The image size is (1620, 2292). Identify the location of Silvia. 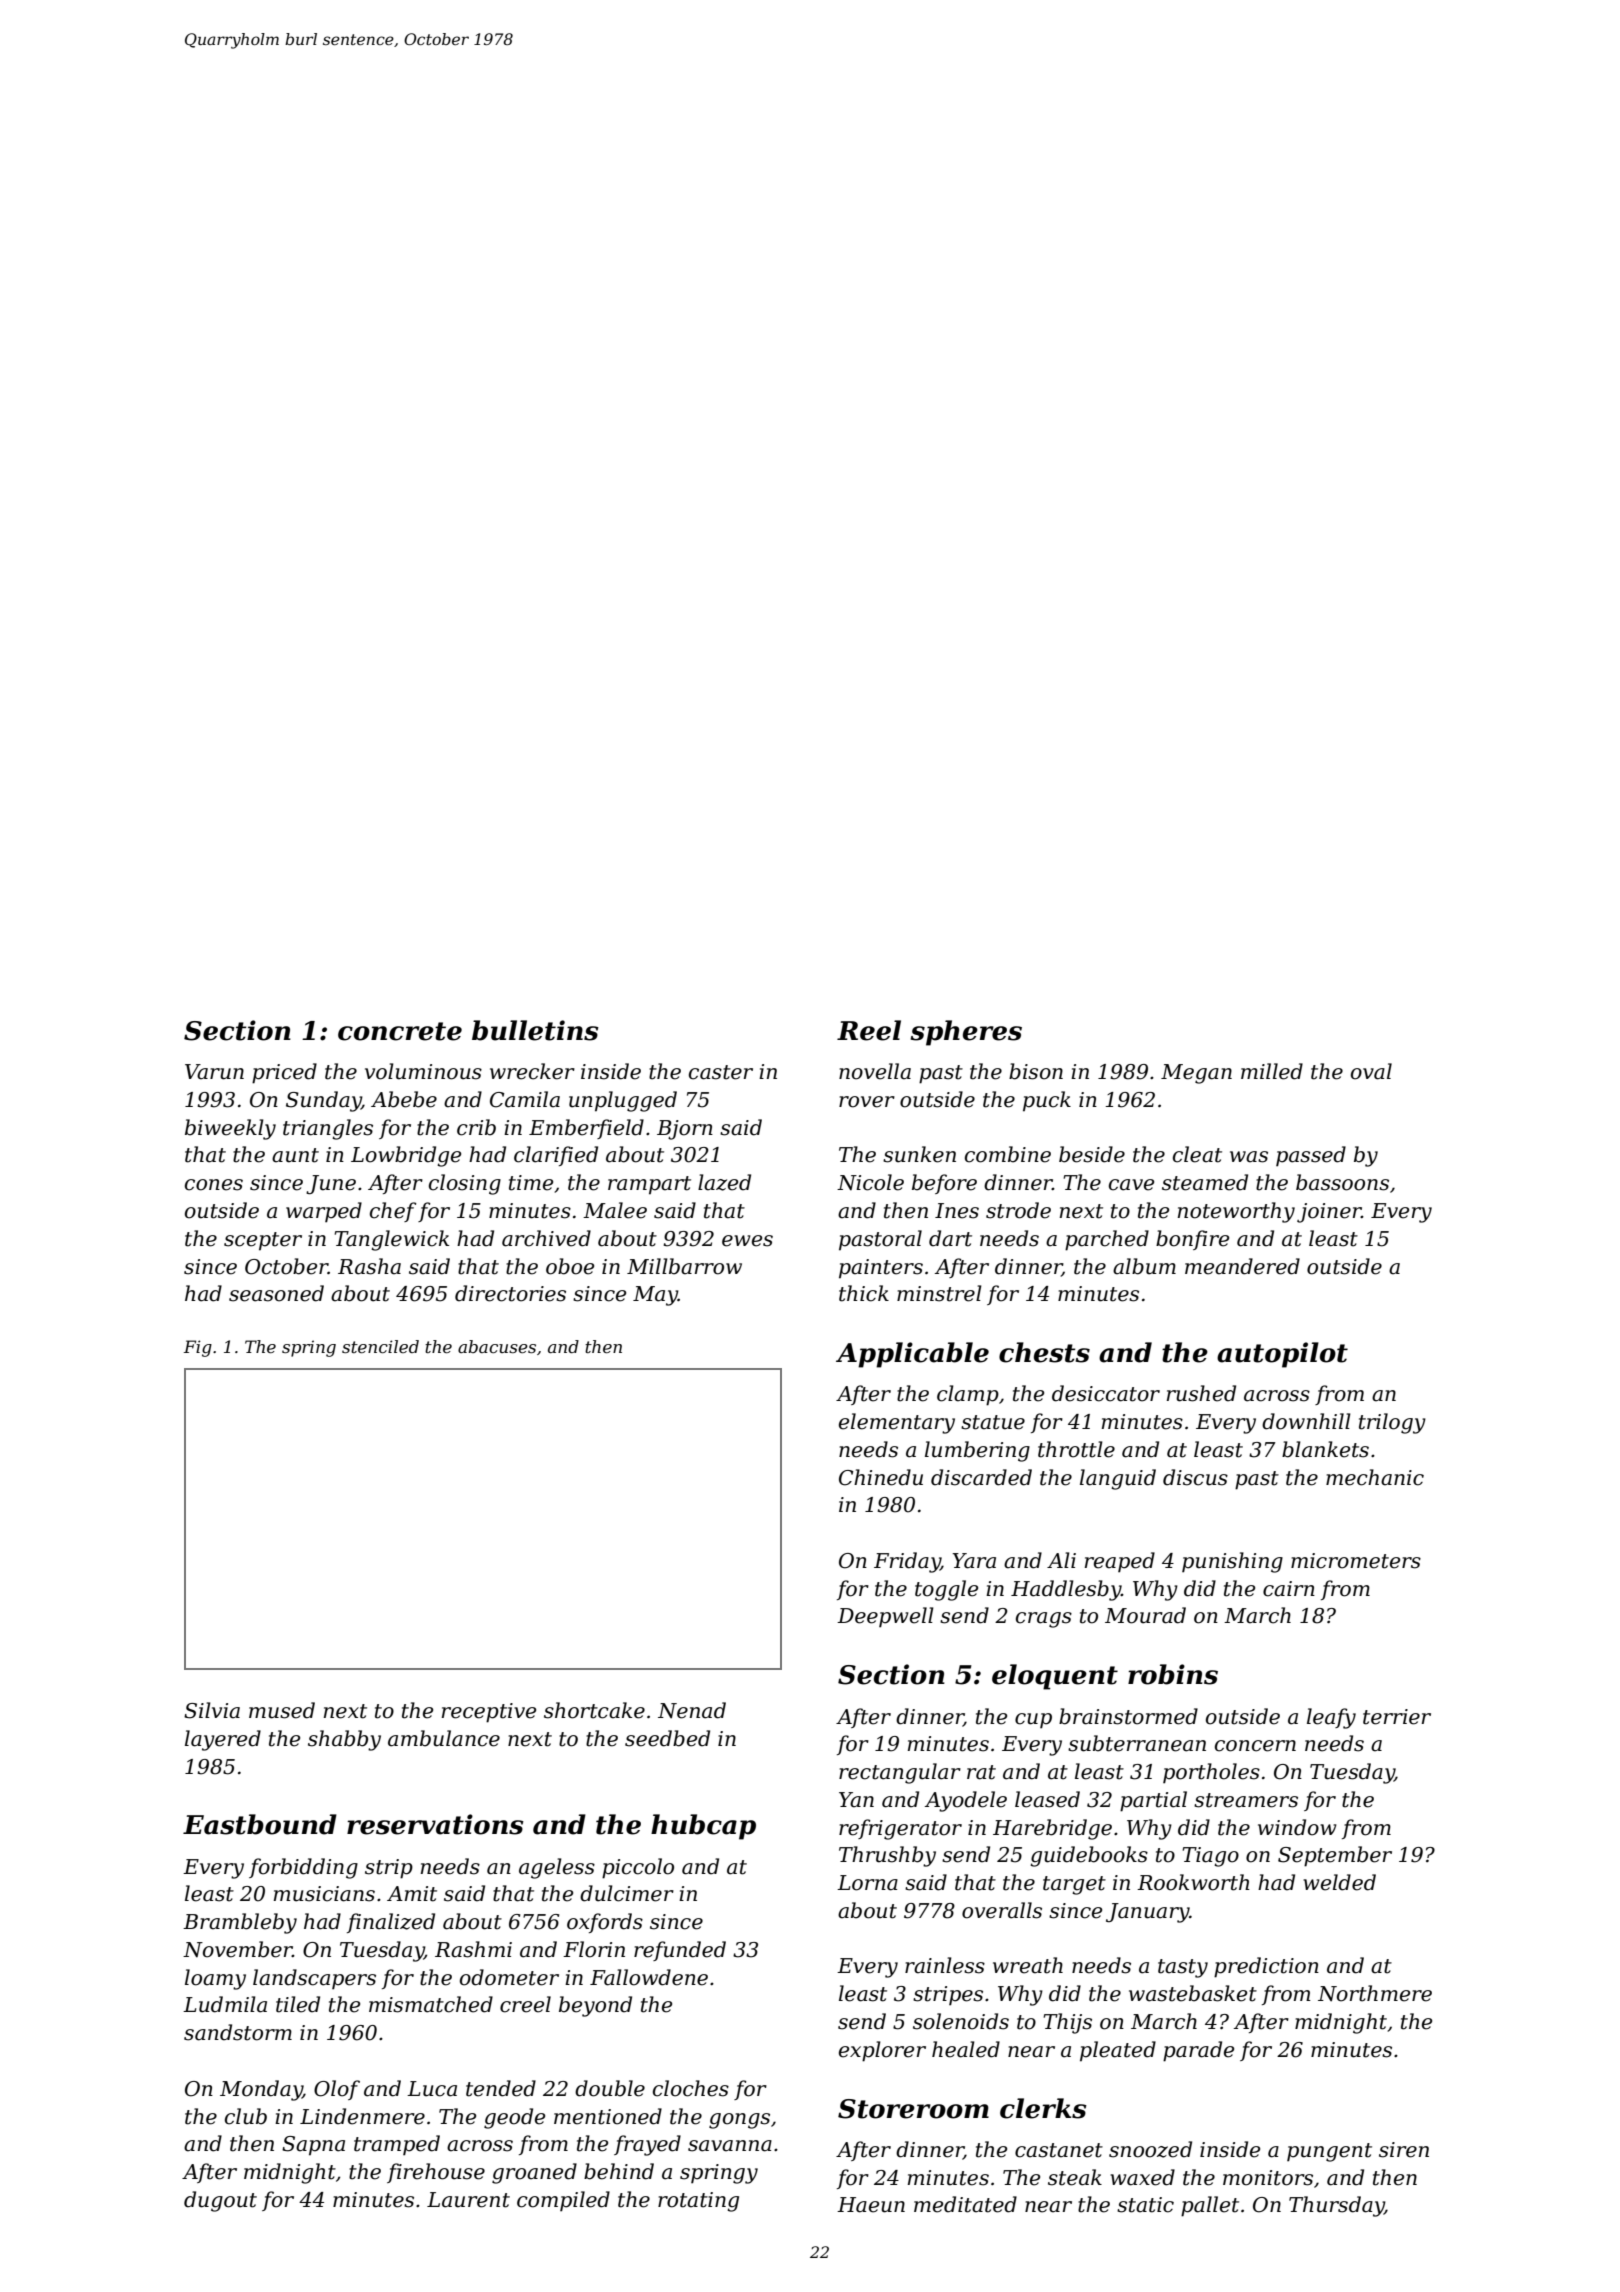
(212, 1710).
